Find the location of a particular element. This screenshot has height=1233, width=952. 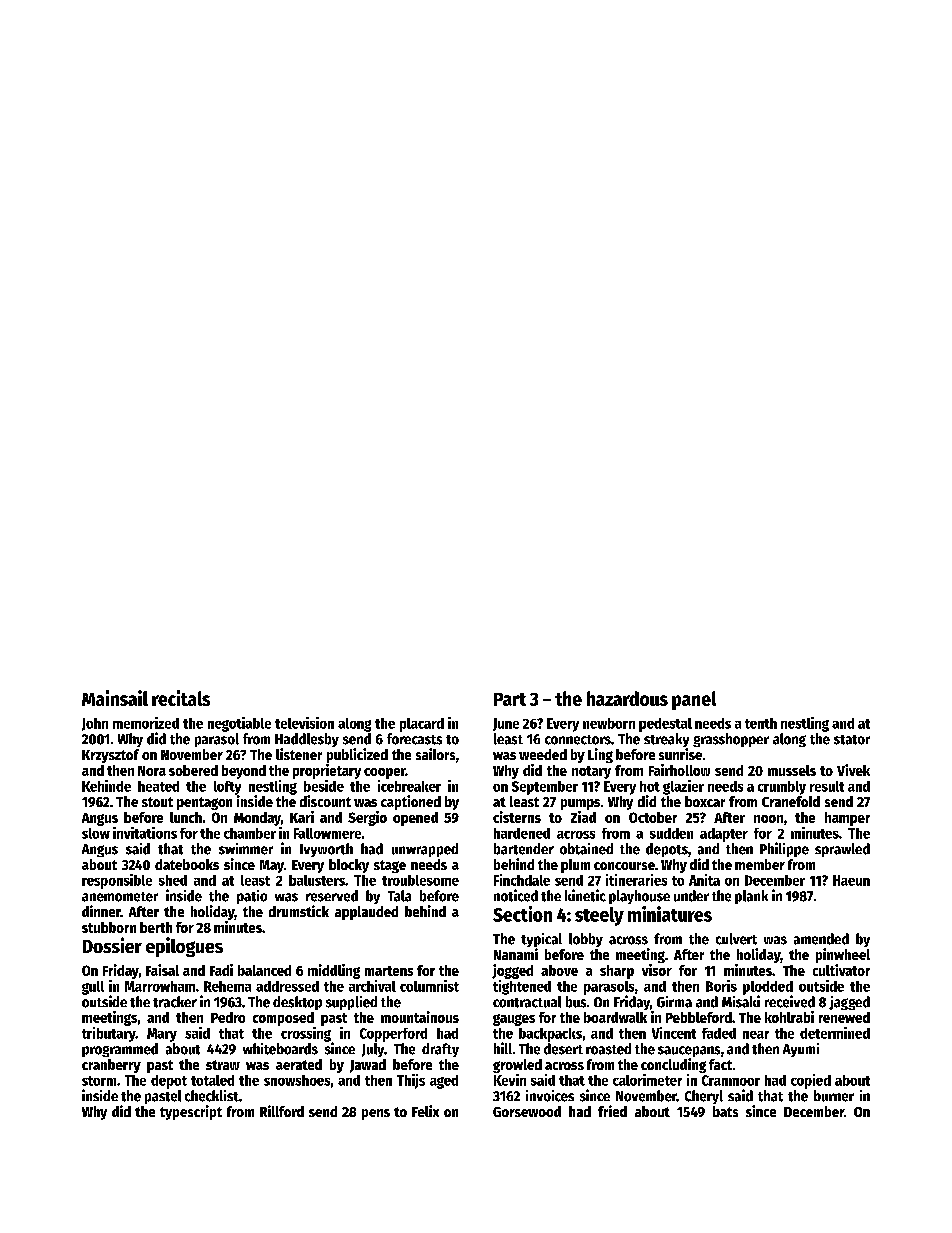

stout is located at coordinates (157, 802).
